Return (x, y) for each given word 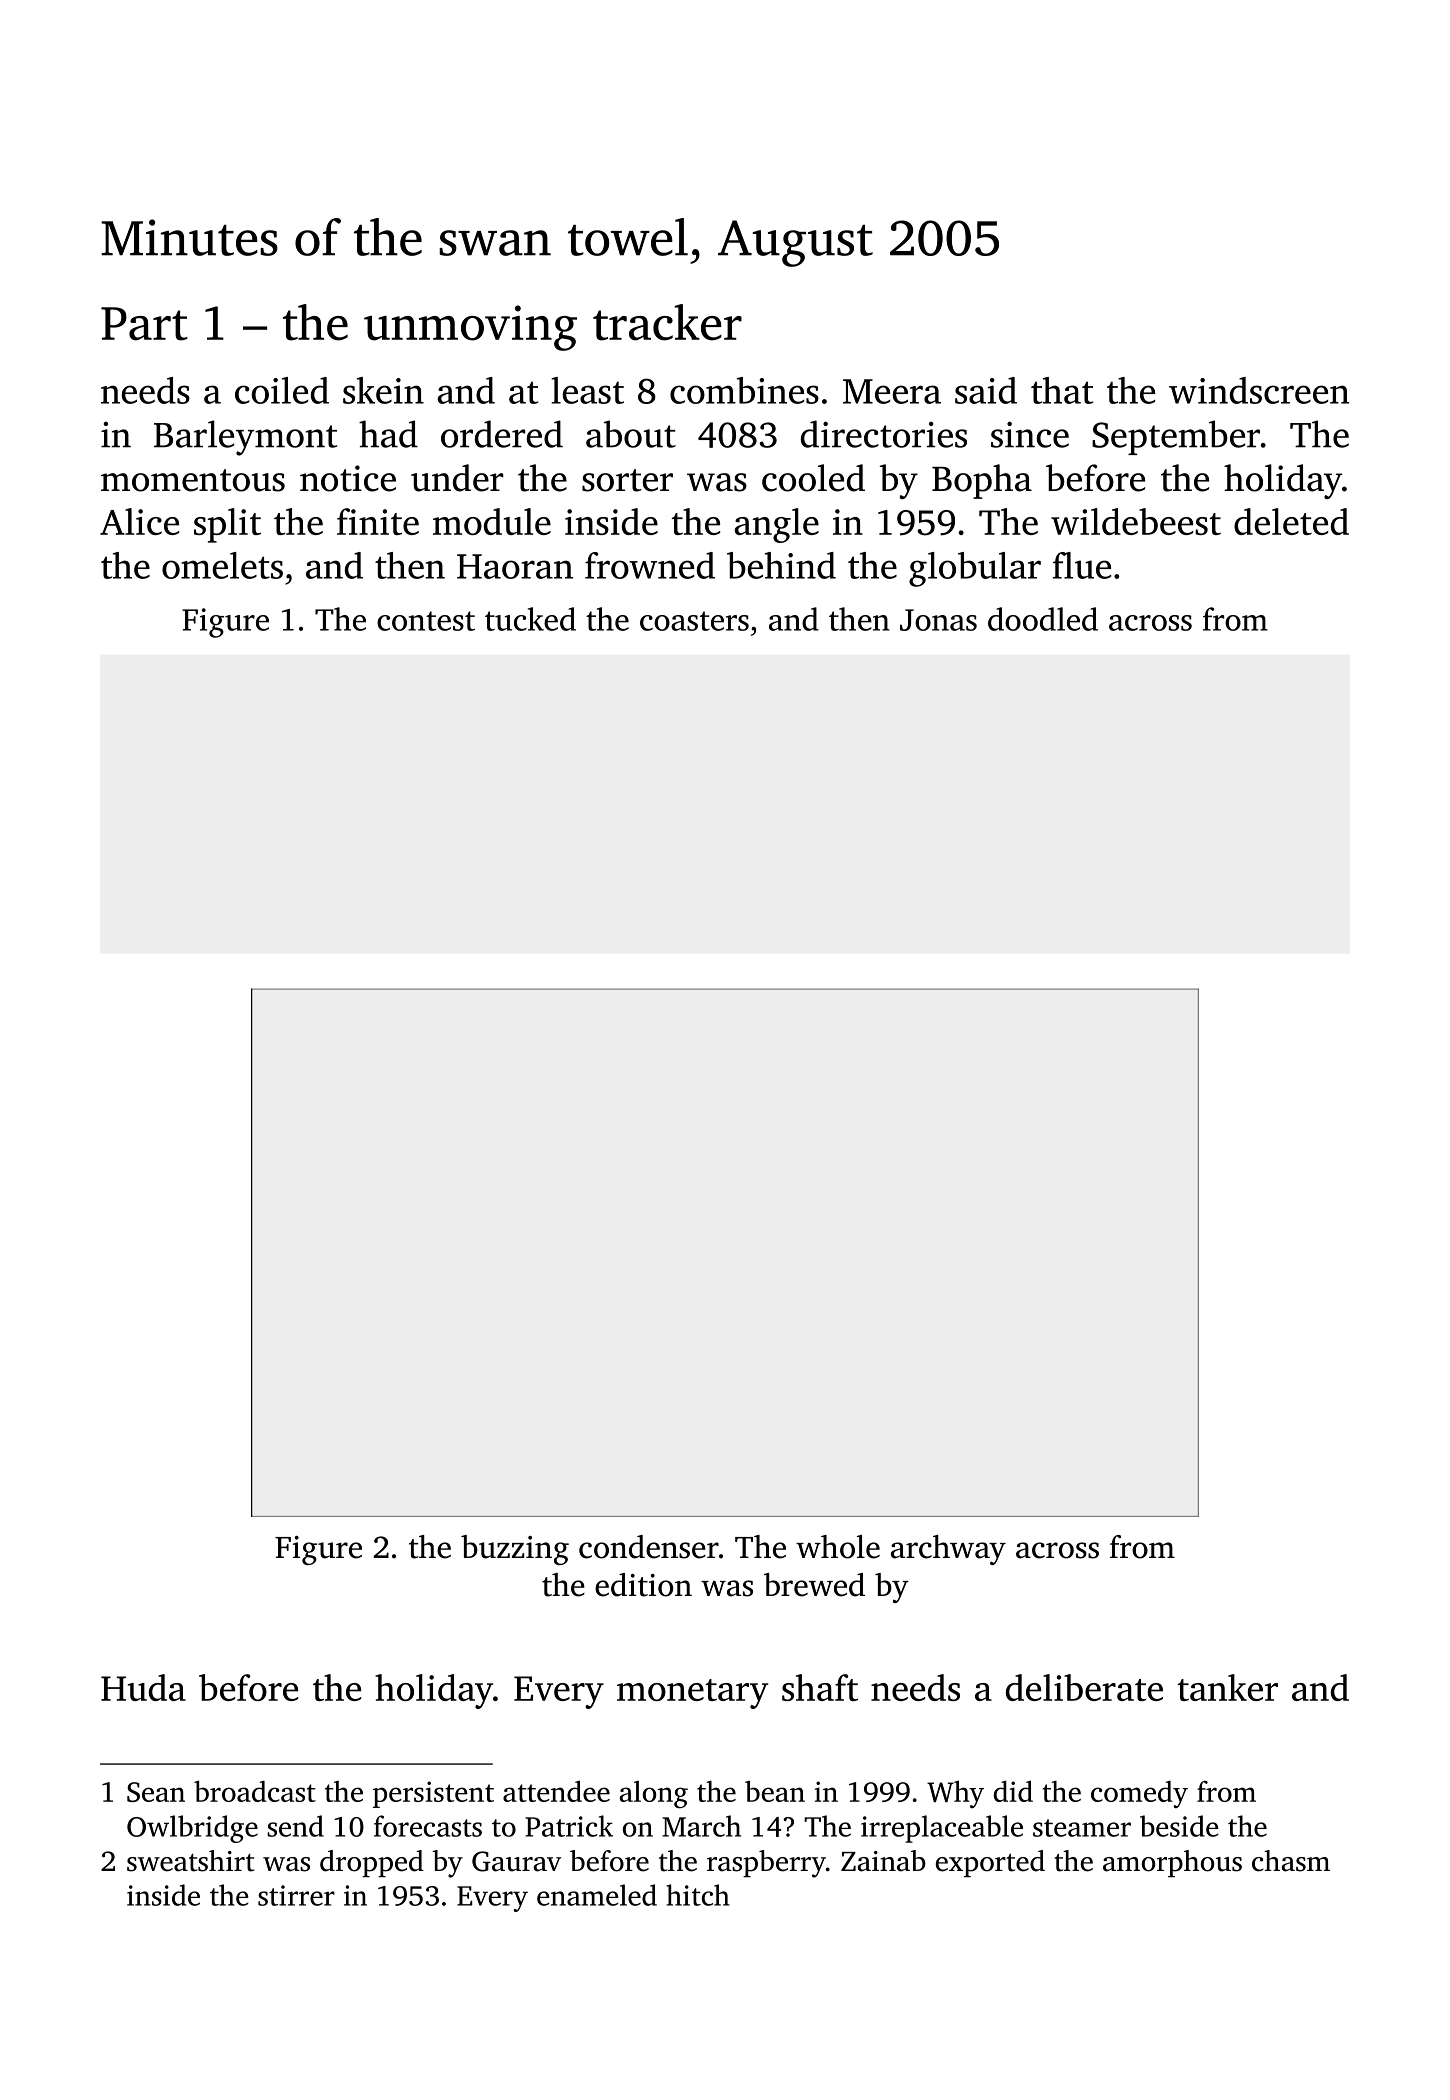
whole (838, 1547)
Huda (143, 1687)
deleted (1291, 521)
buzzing (515, 1550)
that (1062, 390)
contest (426, 621)
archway (948, 1550)
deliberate (1084, 1687)
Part (144, 324)
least (587, 390)
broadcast (255, 1791)
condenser (649, 1547)
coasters (694, 621)
